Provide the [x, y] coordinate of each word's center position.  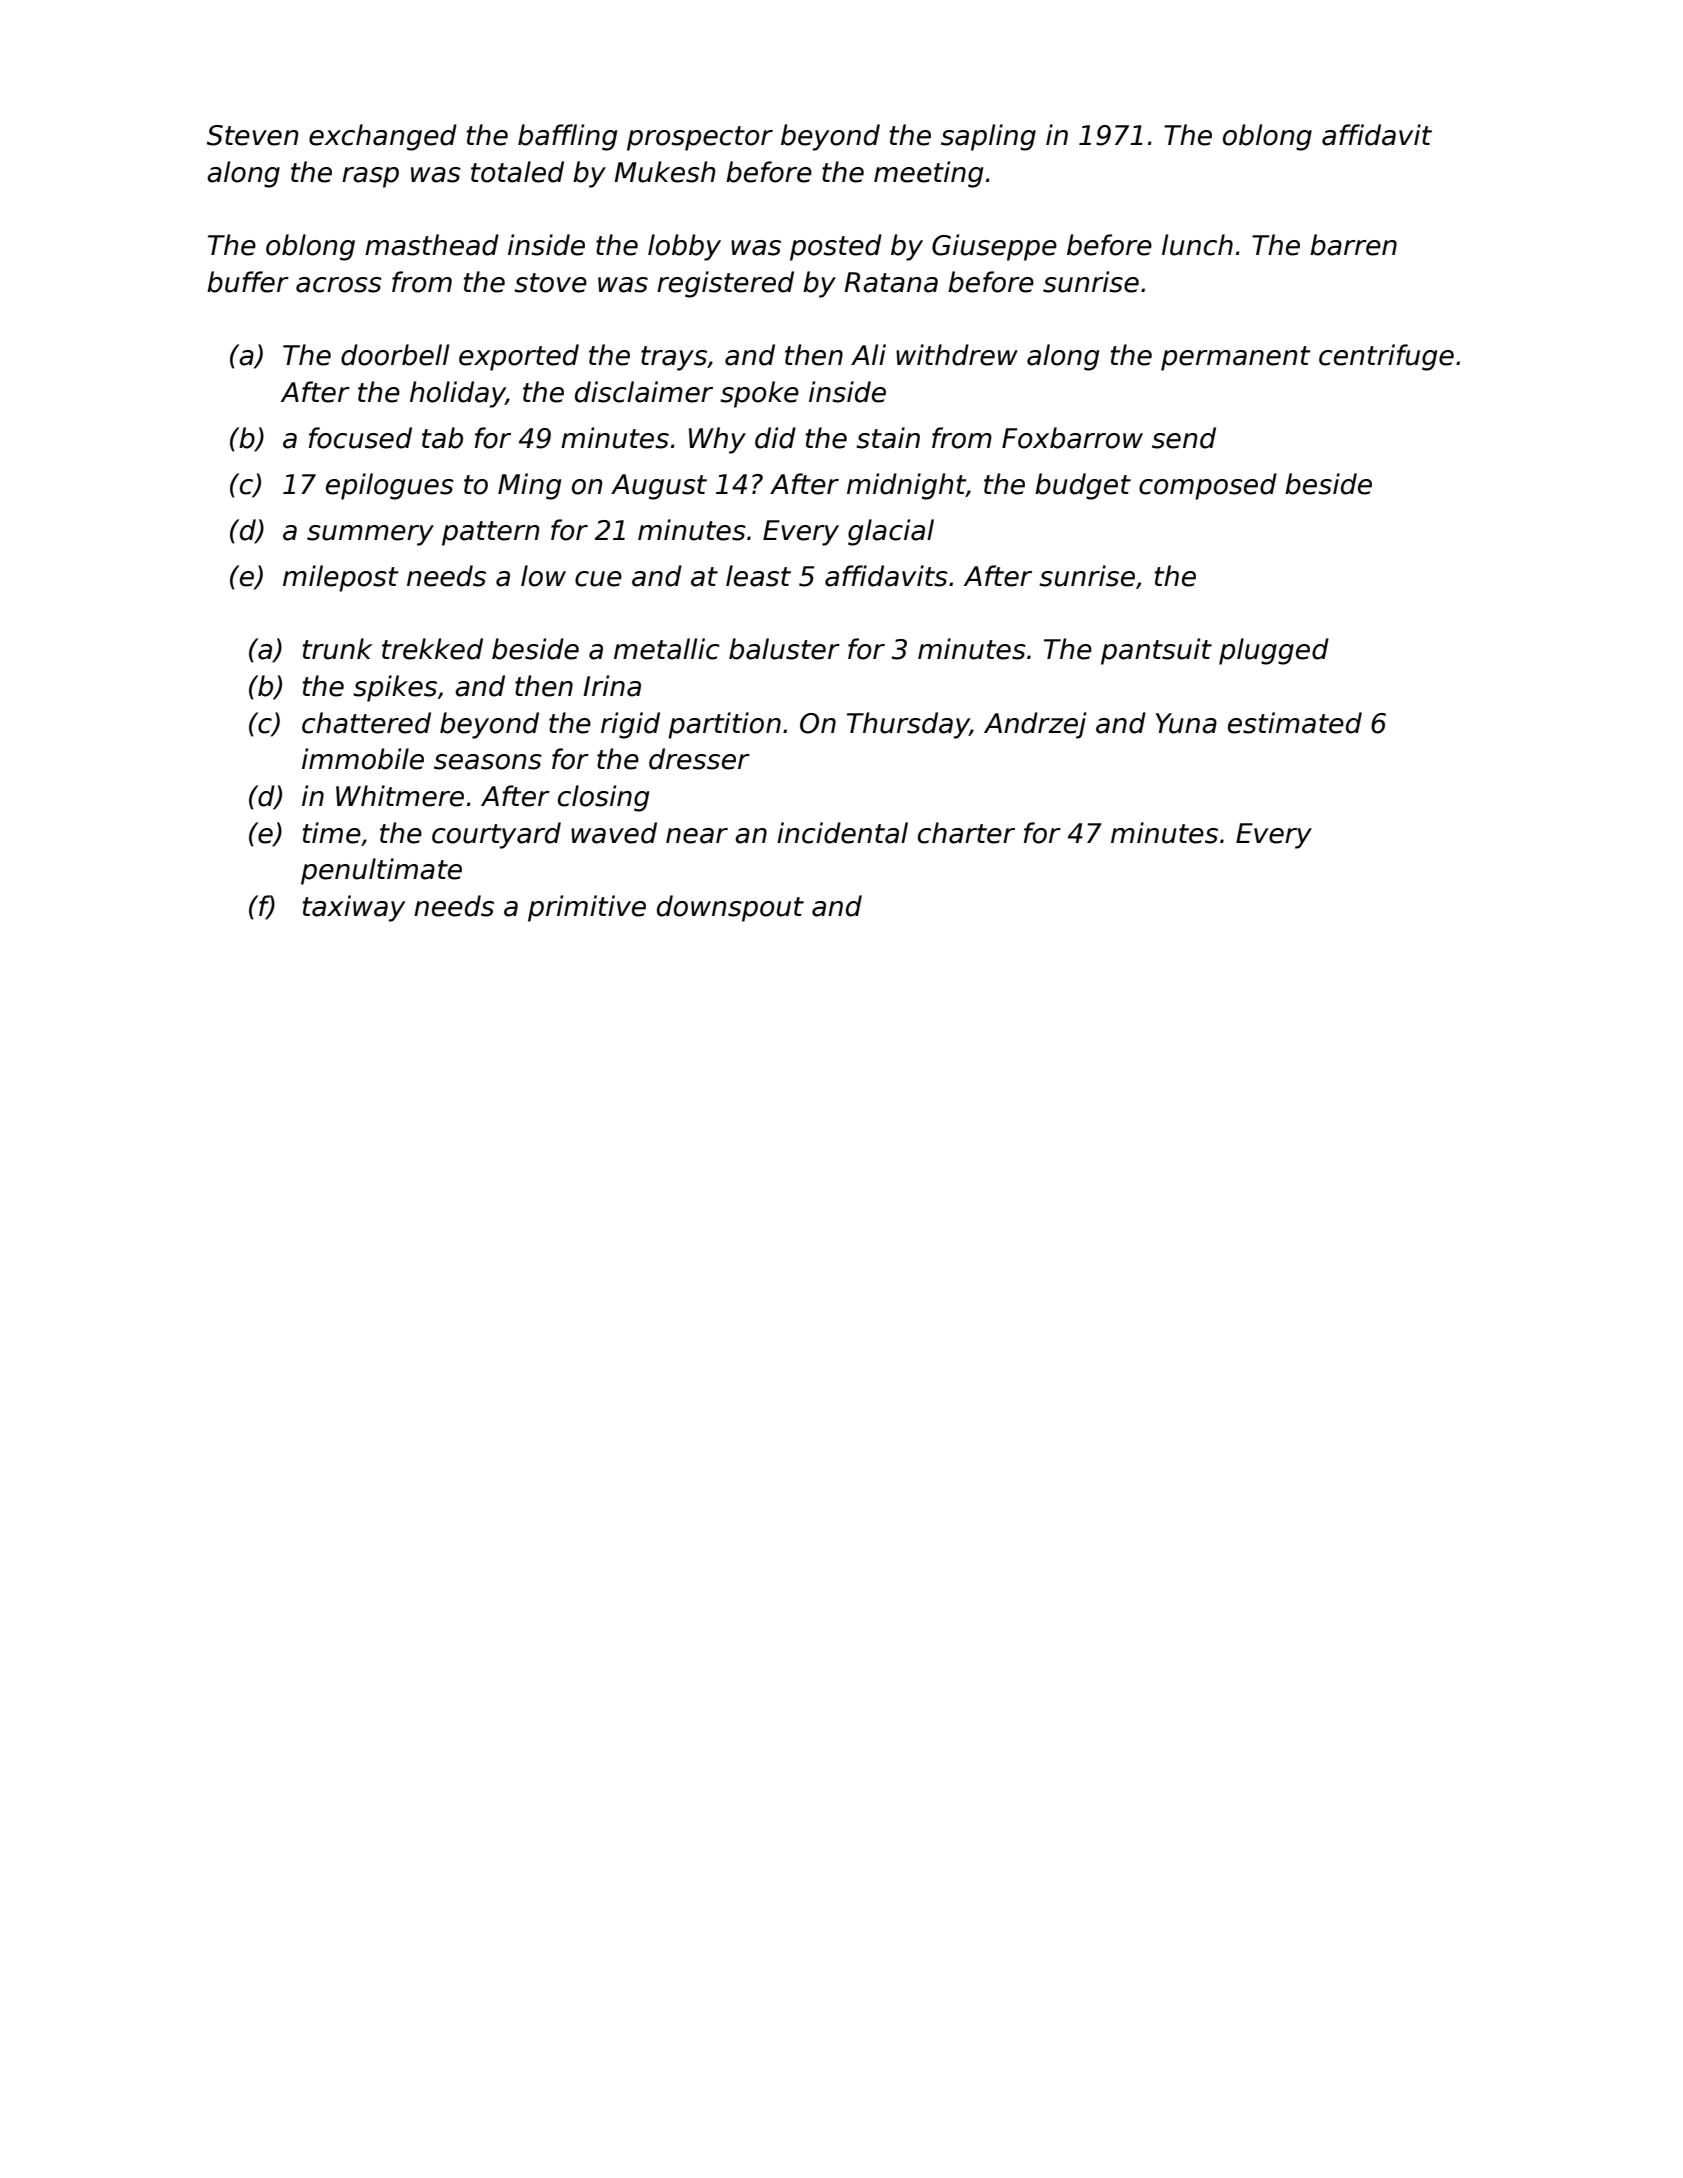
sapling [988, 137]
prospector [700, 138]
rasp [370, 177]
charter [966, 833]
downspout [730, 908]
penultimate [381, 871]
